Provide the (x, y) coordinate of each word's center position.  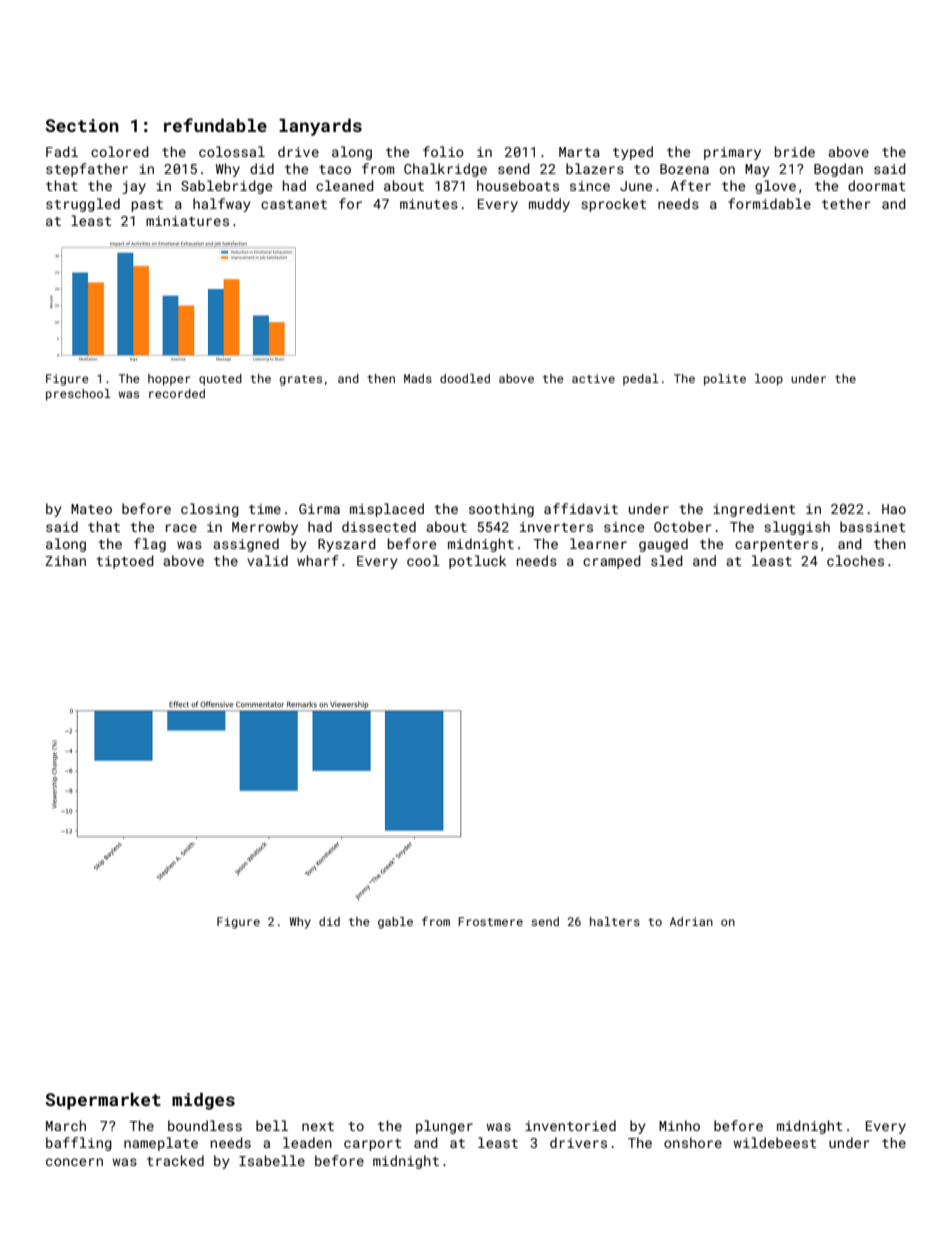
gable (395, 923)
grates (300, 380)
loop (769, 380)
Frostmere (490, 921)
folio (443, 151)
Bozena (684, 169)
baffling (79, 1144)
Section (82, 125)
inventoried (570, 1125)
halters (615, 921)
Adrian (691, 921)
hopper (169, 380)
